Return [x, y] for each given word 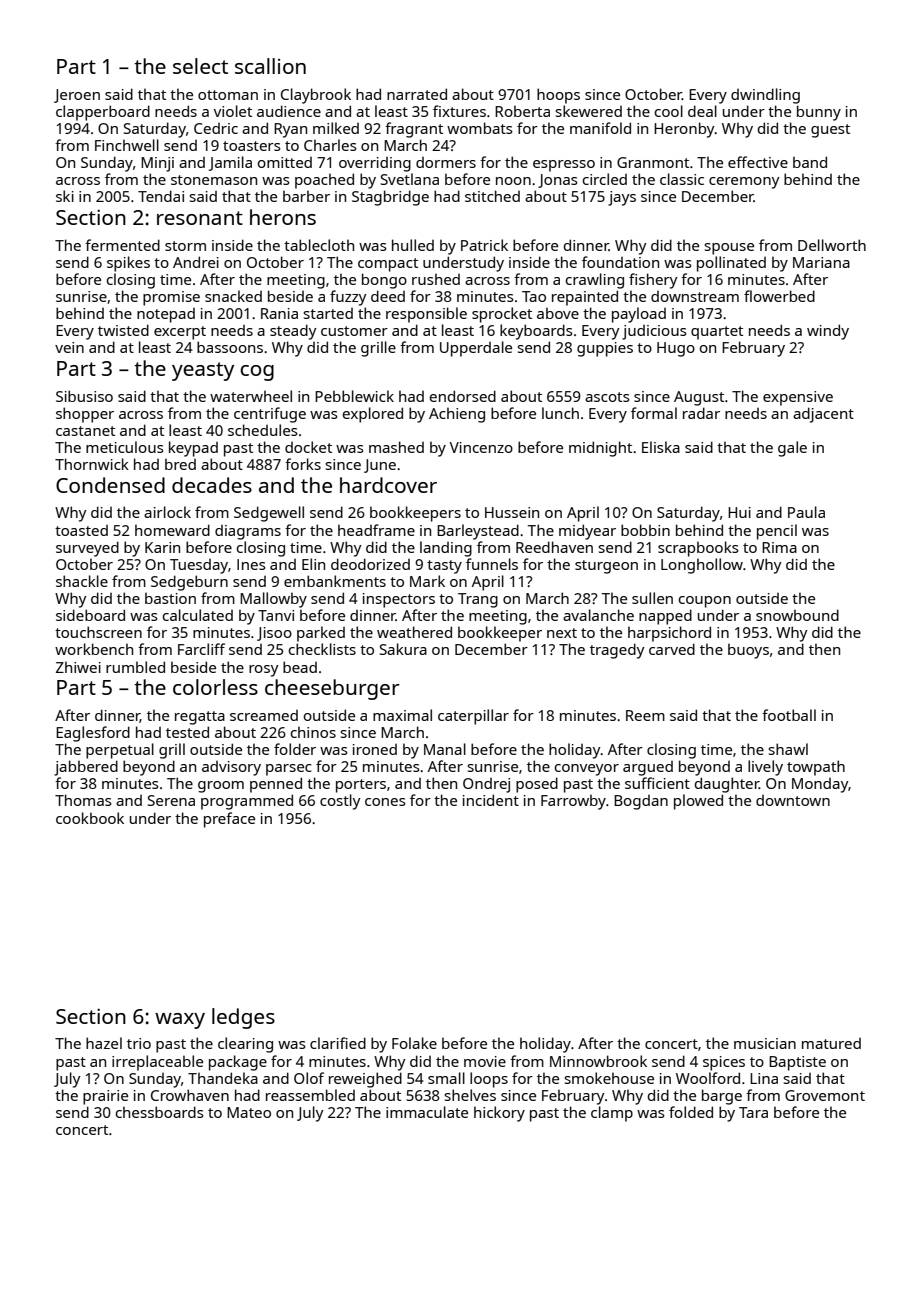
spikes [128, 264]
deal [702, 111]
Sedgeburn [189, 583]
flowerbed [779, 296]
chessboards [160, 1112]
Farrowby [573, 802]
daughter [727, 785]
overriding [375, 164]
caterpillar [473, 717]
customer [354, 331]
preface [229, 820]
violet [233, 111]
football [789, 715]
